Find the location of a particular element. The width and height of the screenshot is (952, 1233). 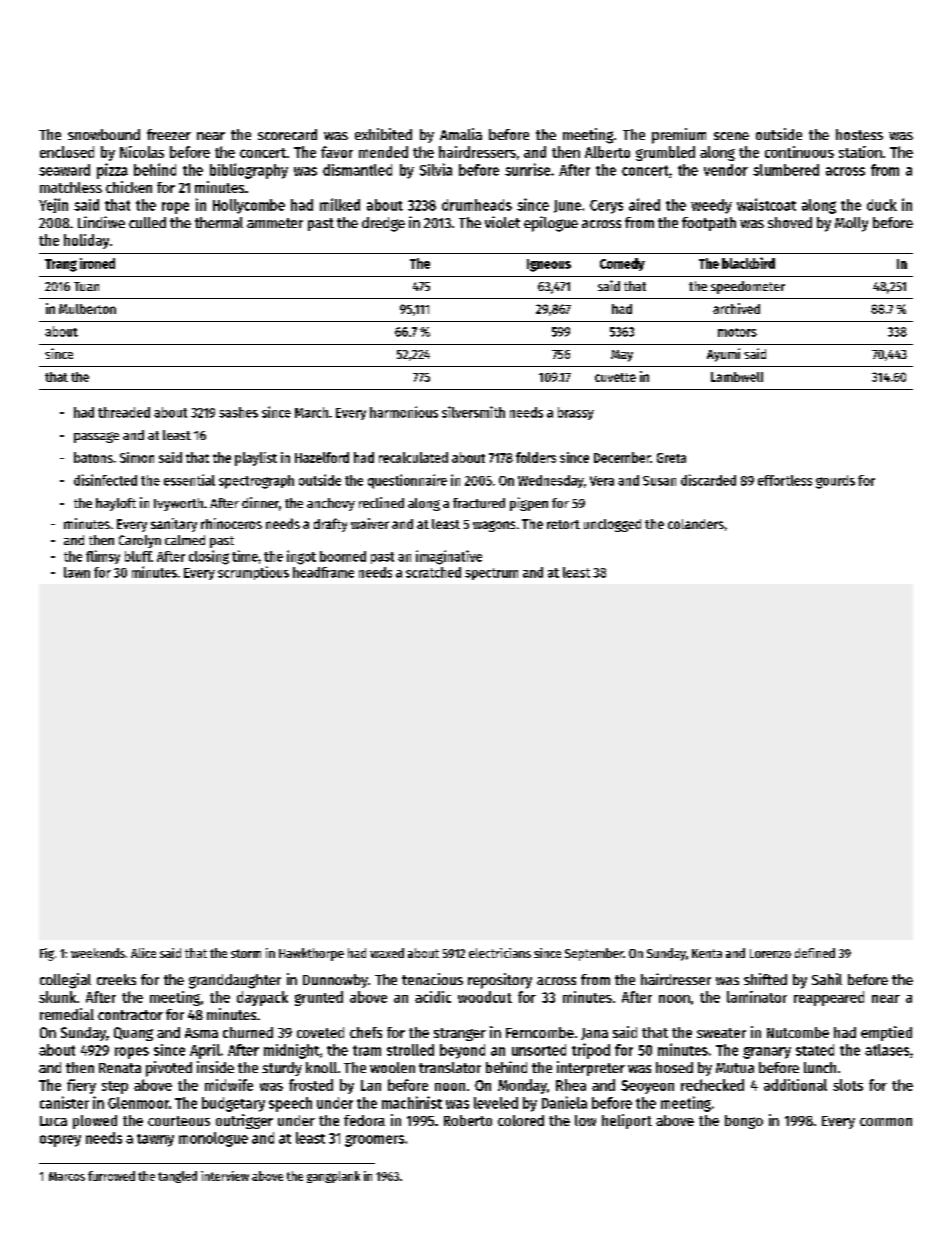

lawn is located at coordinates (77, 572).
